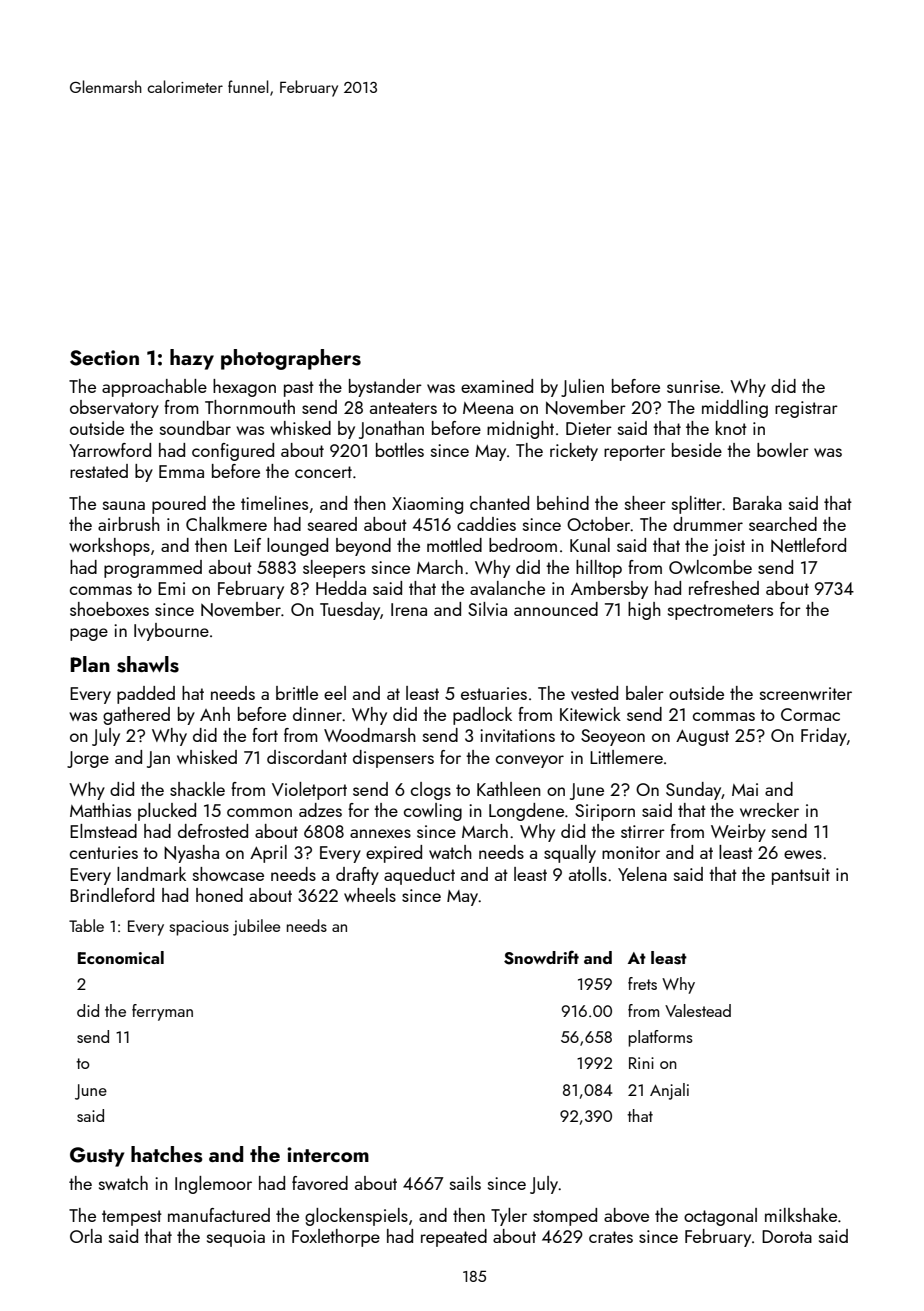  What do you see at coordinates (541, 957) in the screenshot?
I see `Snowdrift` at bounding box center [541, 957].
